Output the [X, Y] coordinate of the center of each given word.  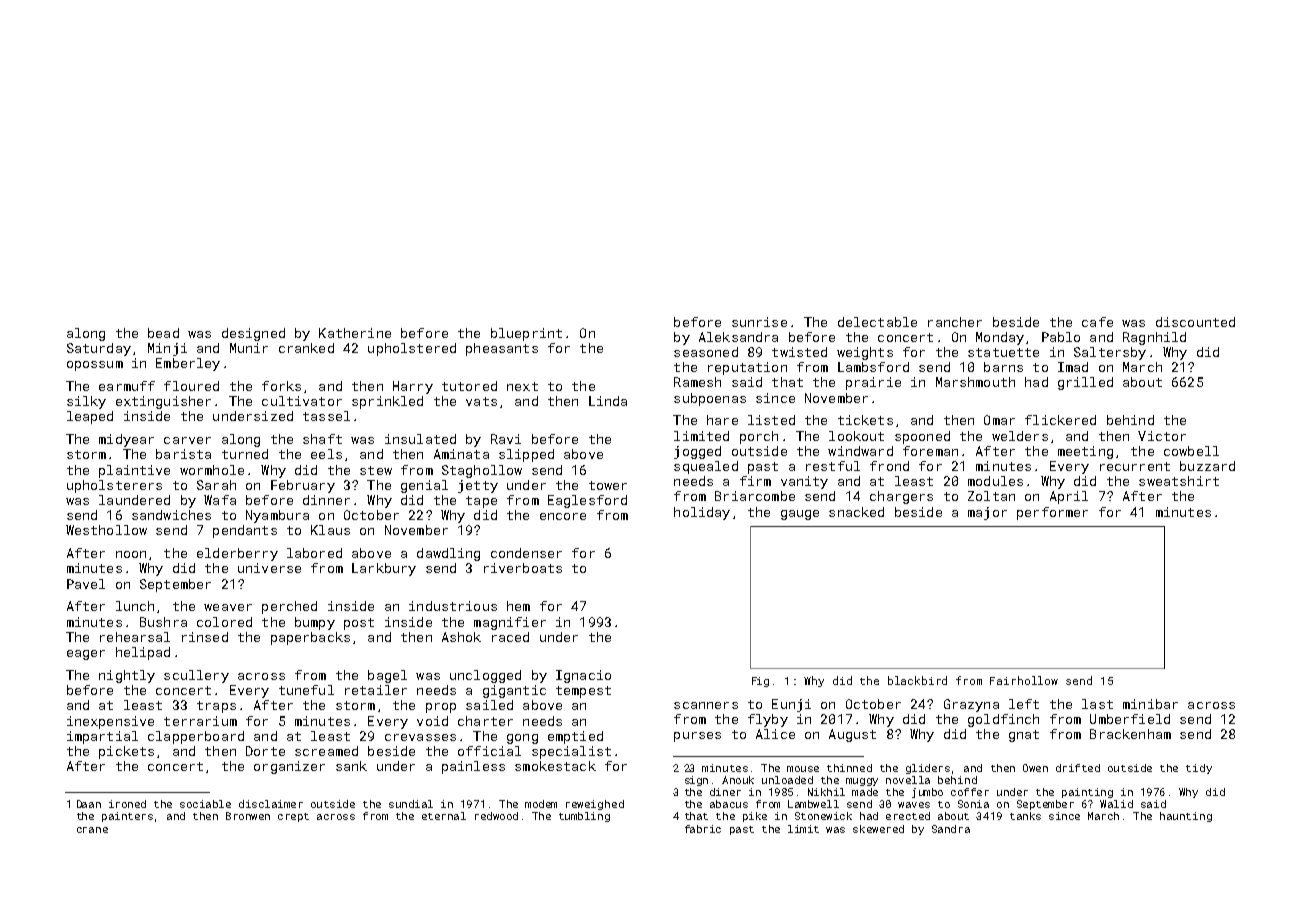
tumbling [584, 817]
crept [293, 817]
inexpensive [110, 722]
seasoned [706, 352]
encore [563, 516]
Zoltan [991, 496]
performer [1052, 513]
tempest [583, 692]
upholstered [412, 349]
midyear [126, 440]
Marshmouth [975, 382]
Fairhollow [1024, 680]
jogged [697, 452]
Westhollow [106, 530]
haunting [1186, 817]
